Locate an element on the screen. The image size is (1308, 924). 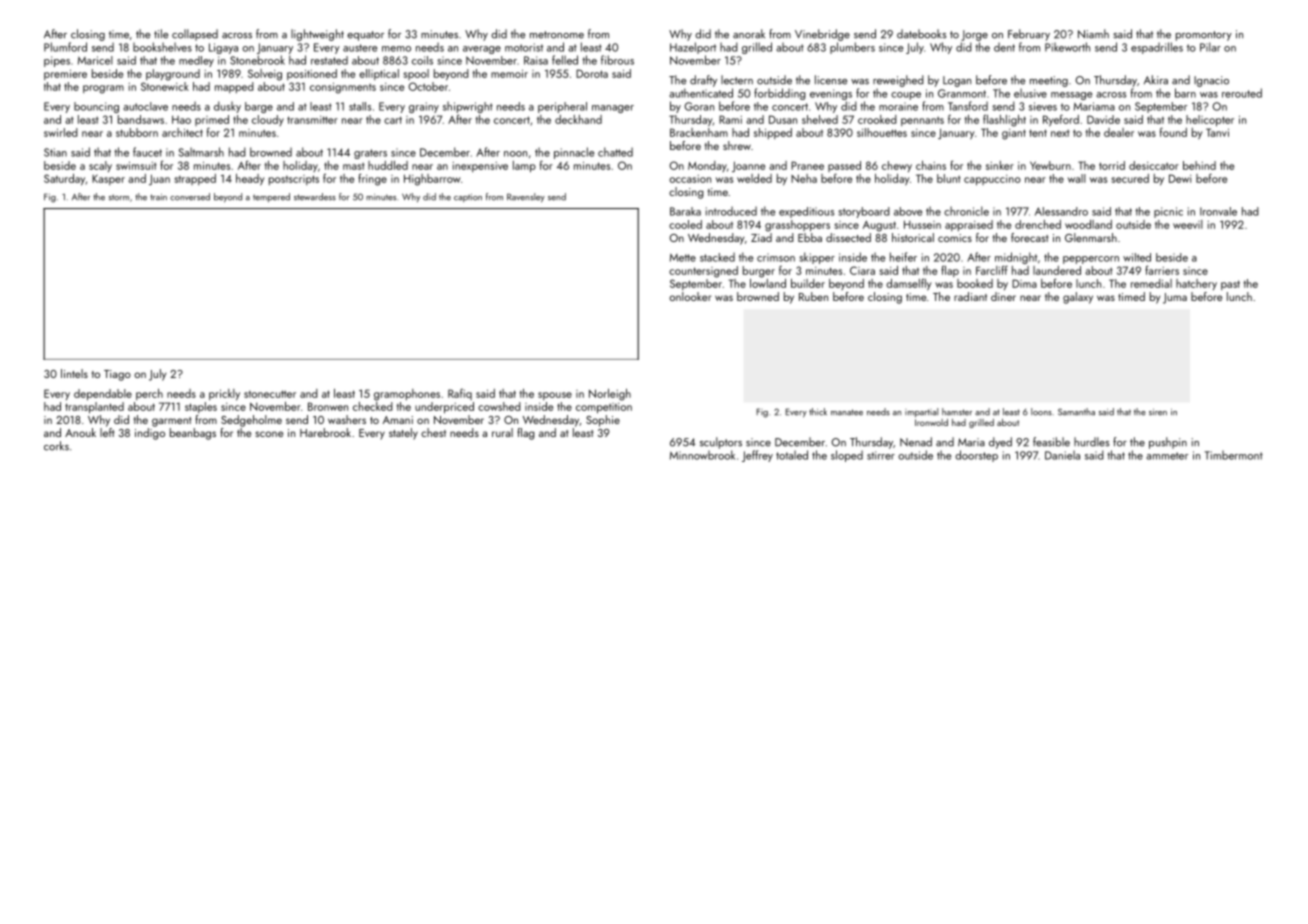
Highbarrow is located at coordinates (432, 180).
